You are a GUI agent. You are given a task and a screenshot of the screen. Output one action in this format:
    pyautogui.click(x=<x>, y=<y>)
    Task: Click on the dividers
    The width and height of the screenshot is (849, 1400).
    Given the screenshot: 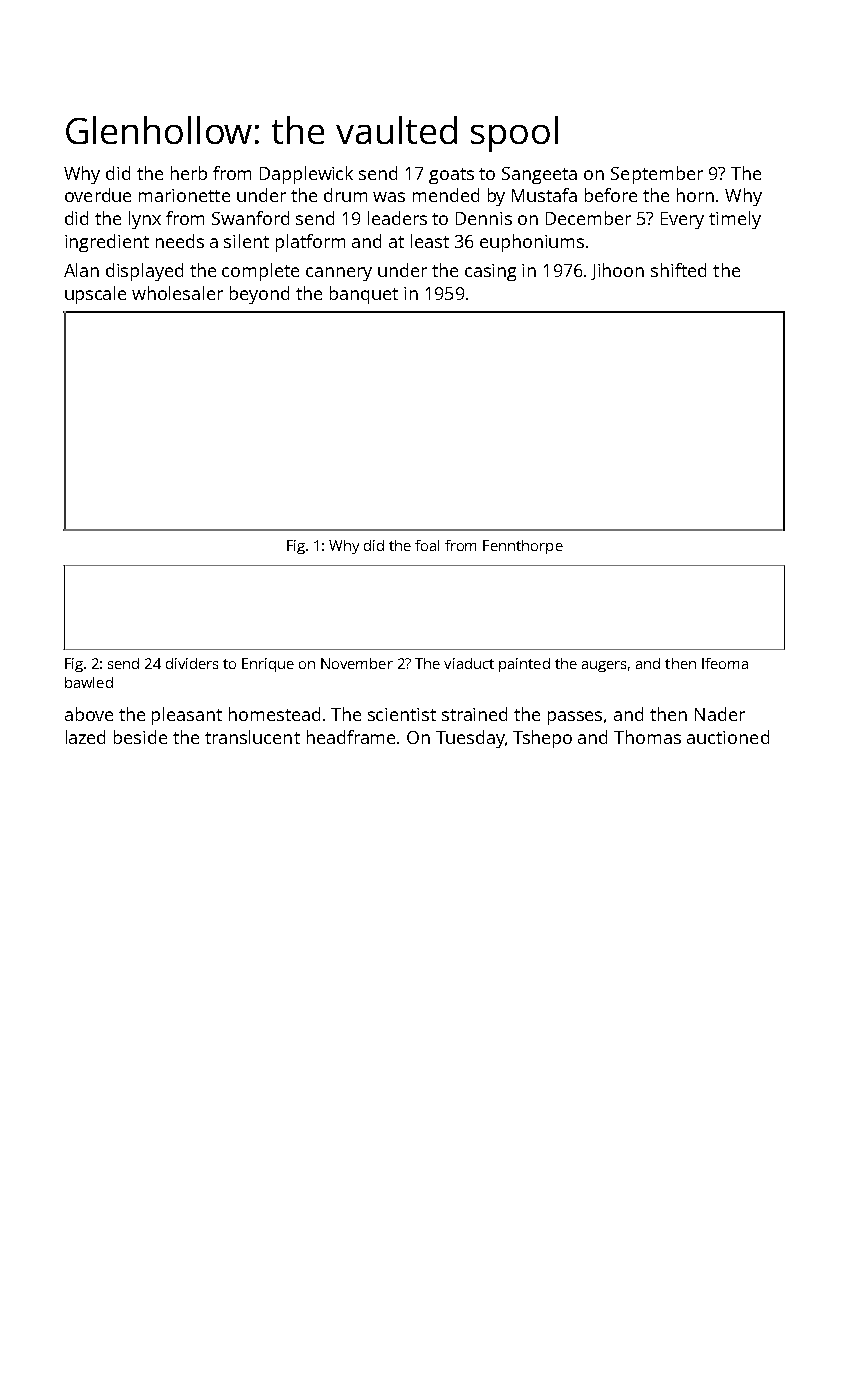 What is the action you would take?
    pyautogui.click(x=192, y=663)
